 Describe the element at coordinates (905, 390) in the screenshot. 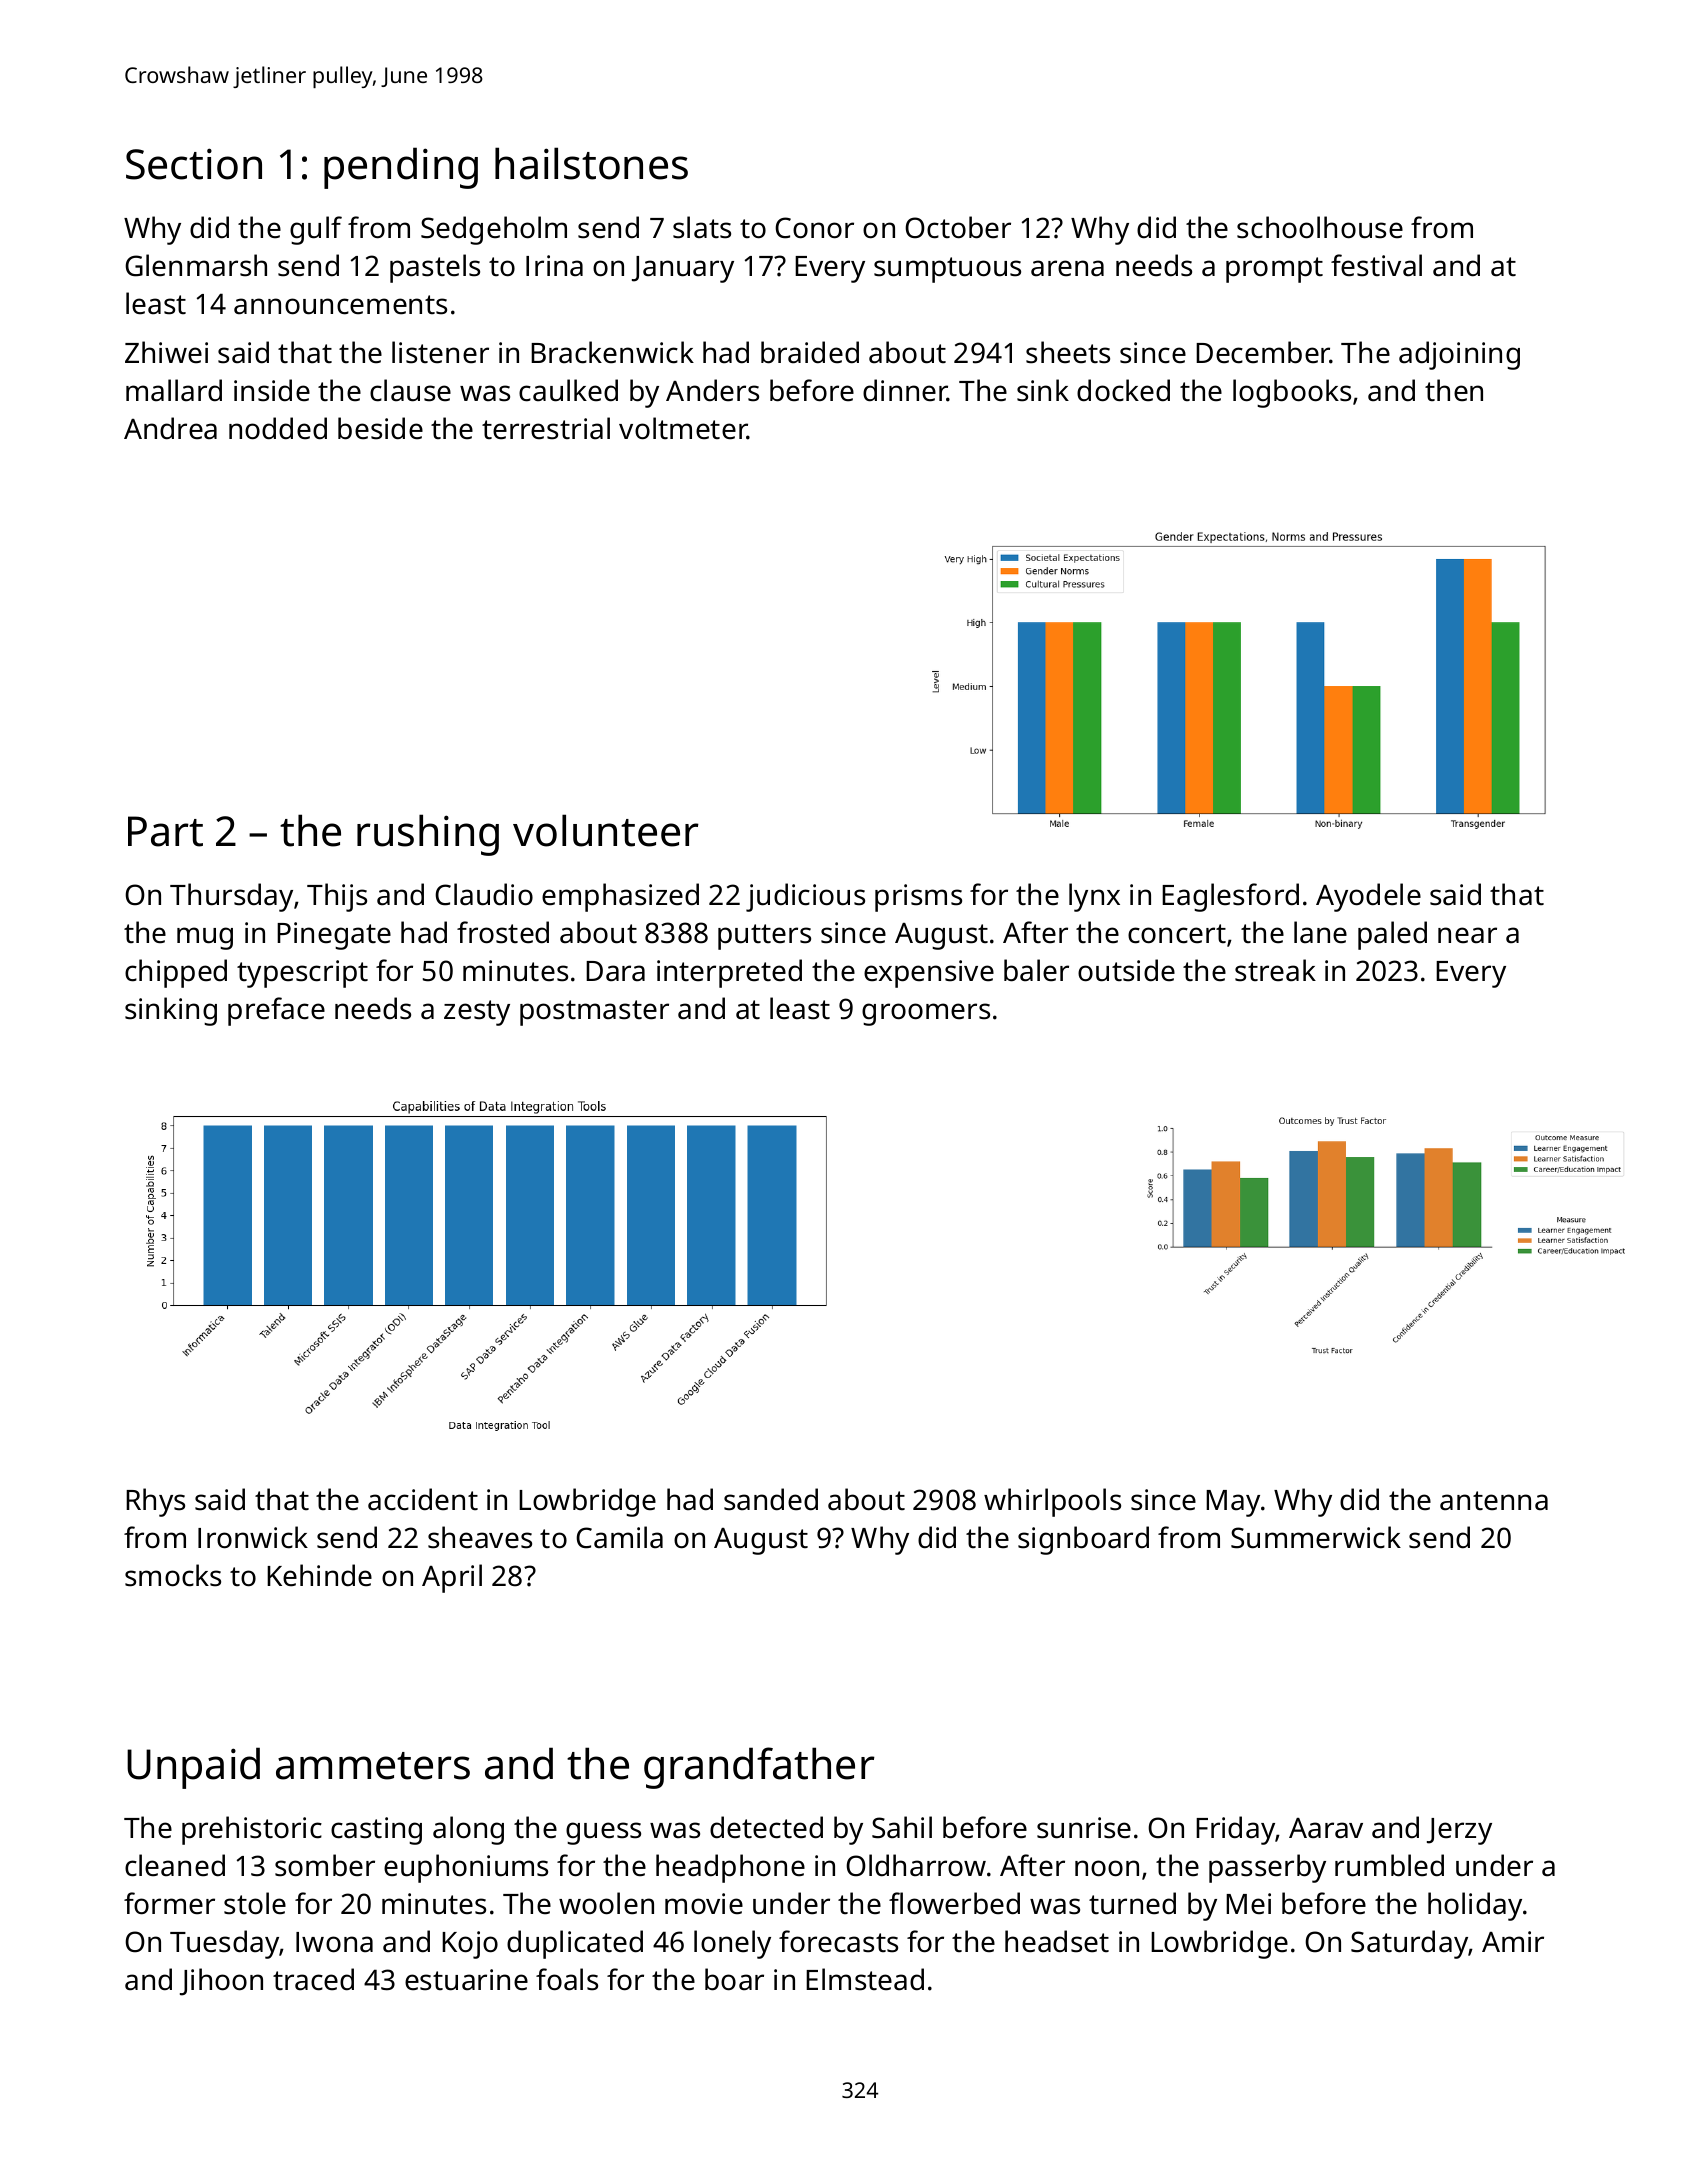

I see `dinner` at that location.
